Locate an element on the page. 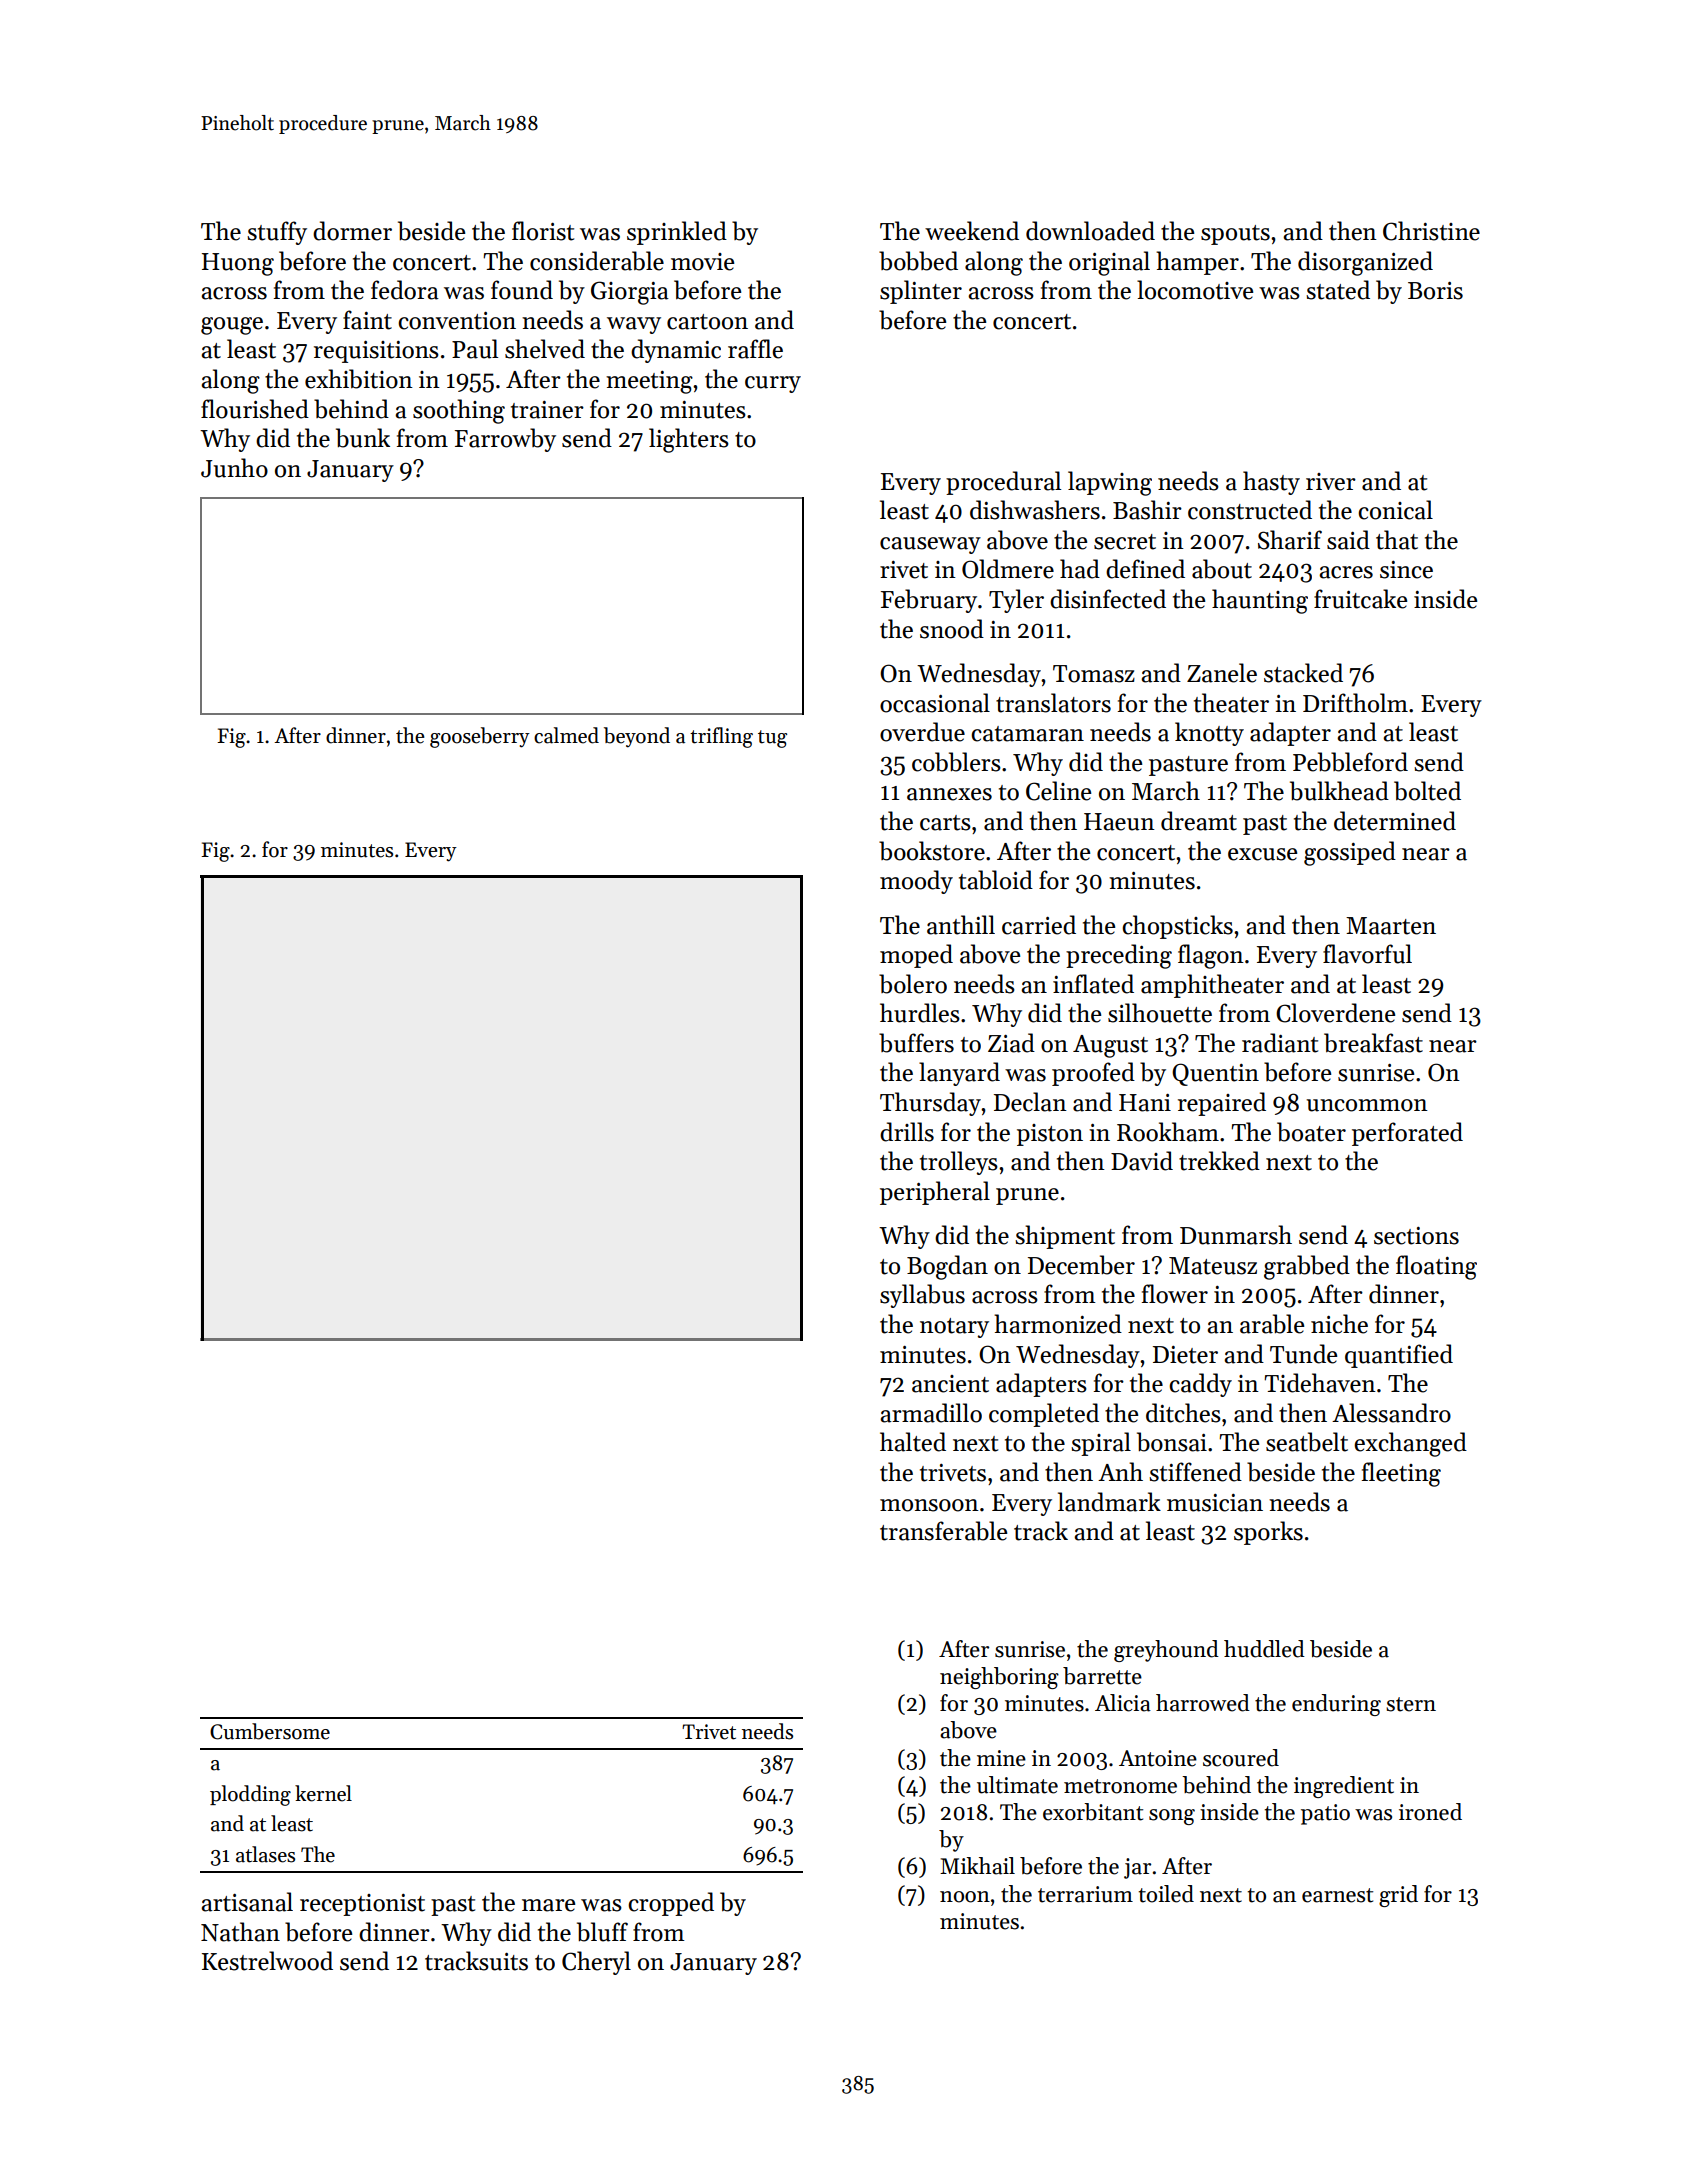 The width and height of the document is (1683, 2178). quantified is located at coordinates (1399, 1356).
